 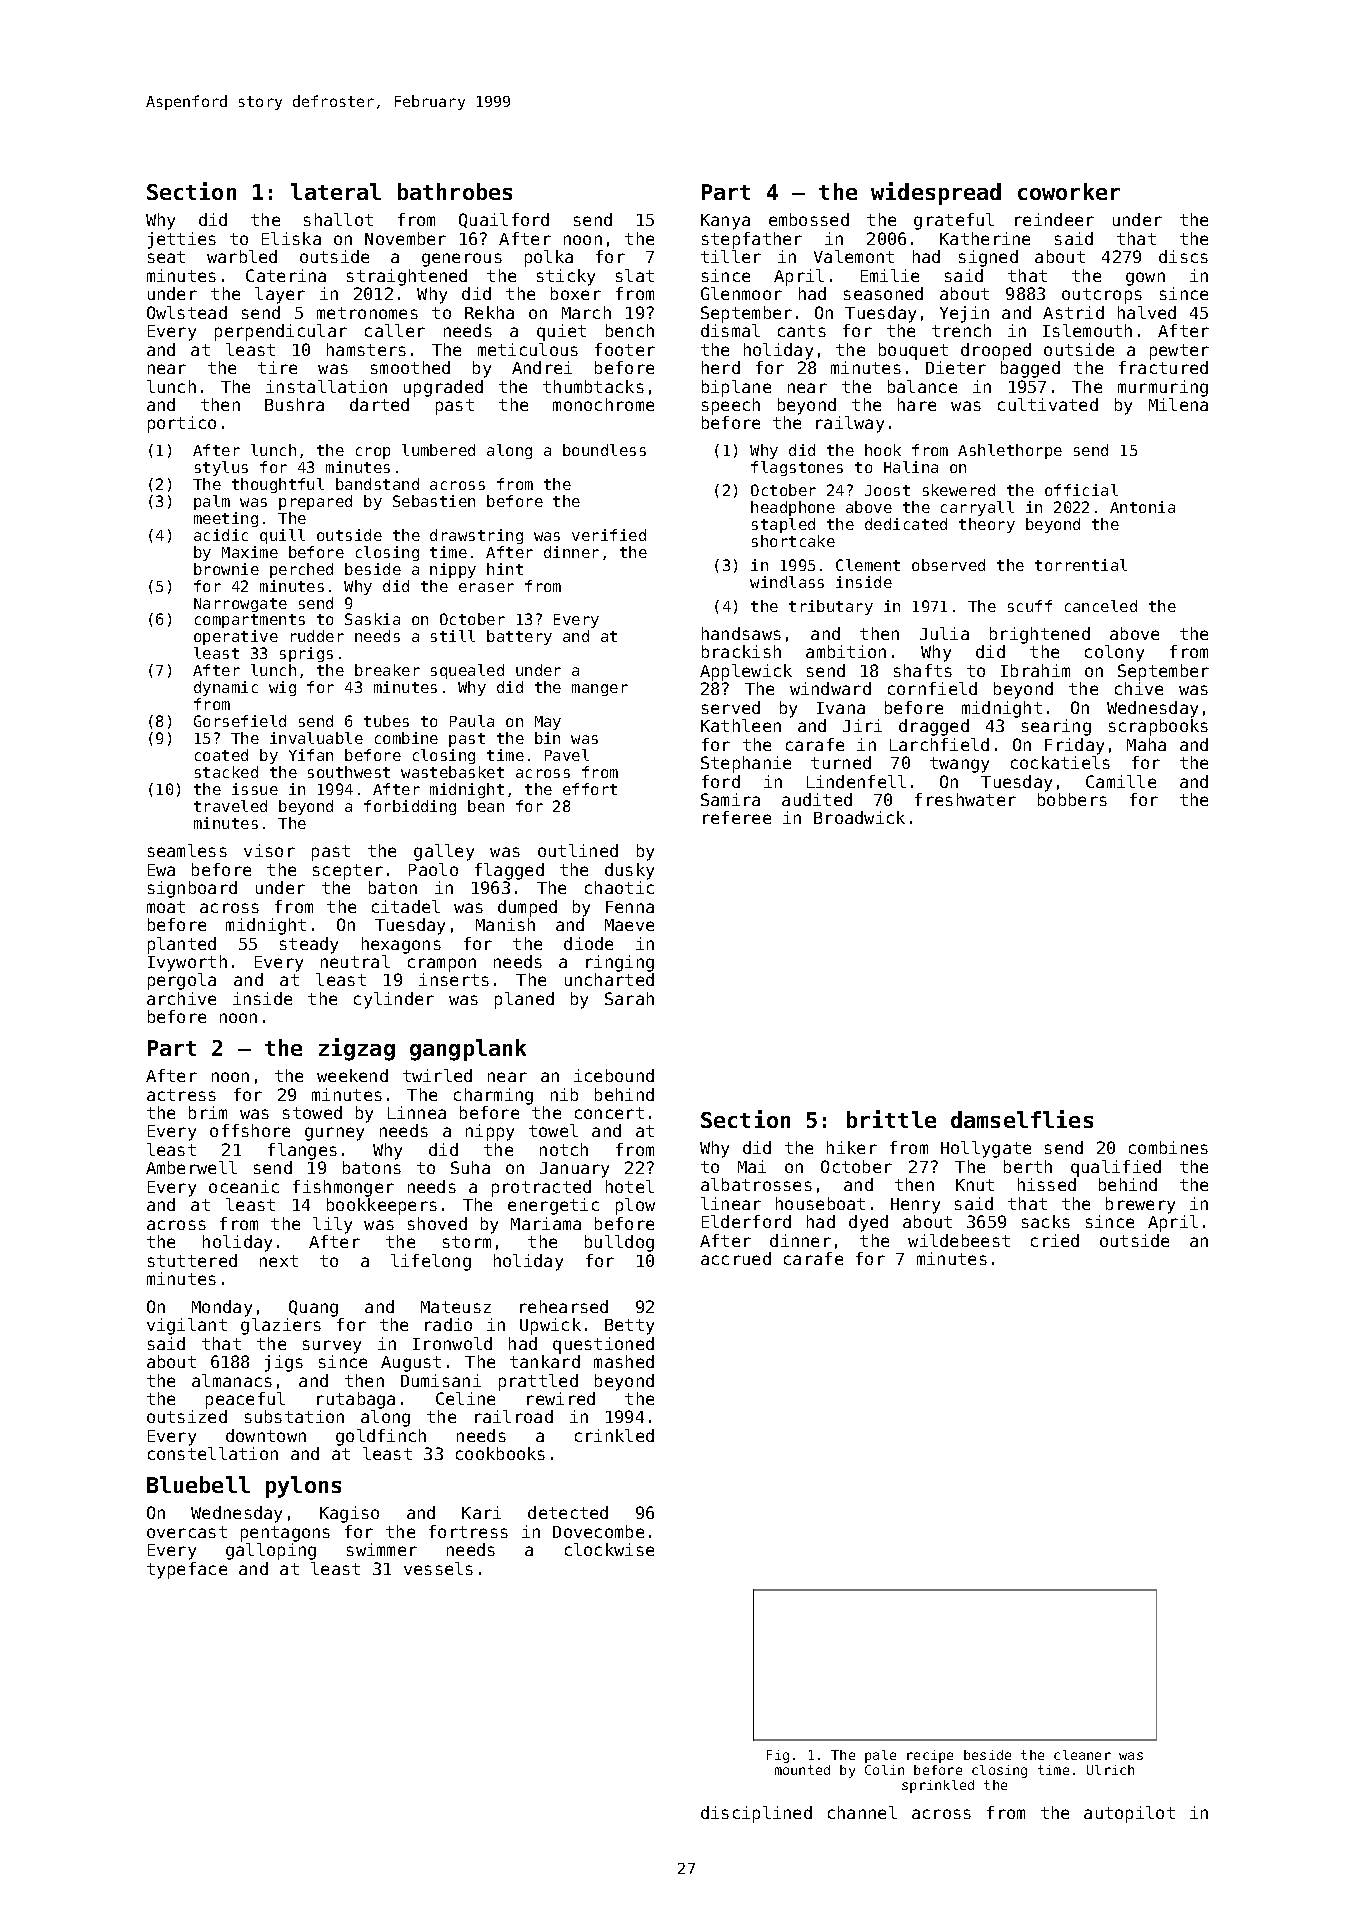 I want to click on lateral, so click(x=336, y=191).
